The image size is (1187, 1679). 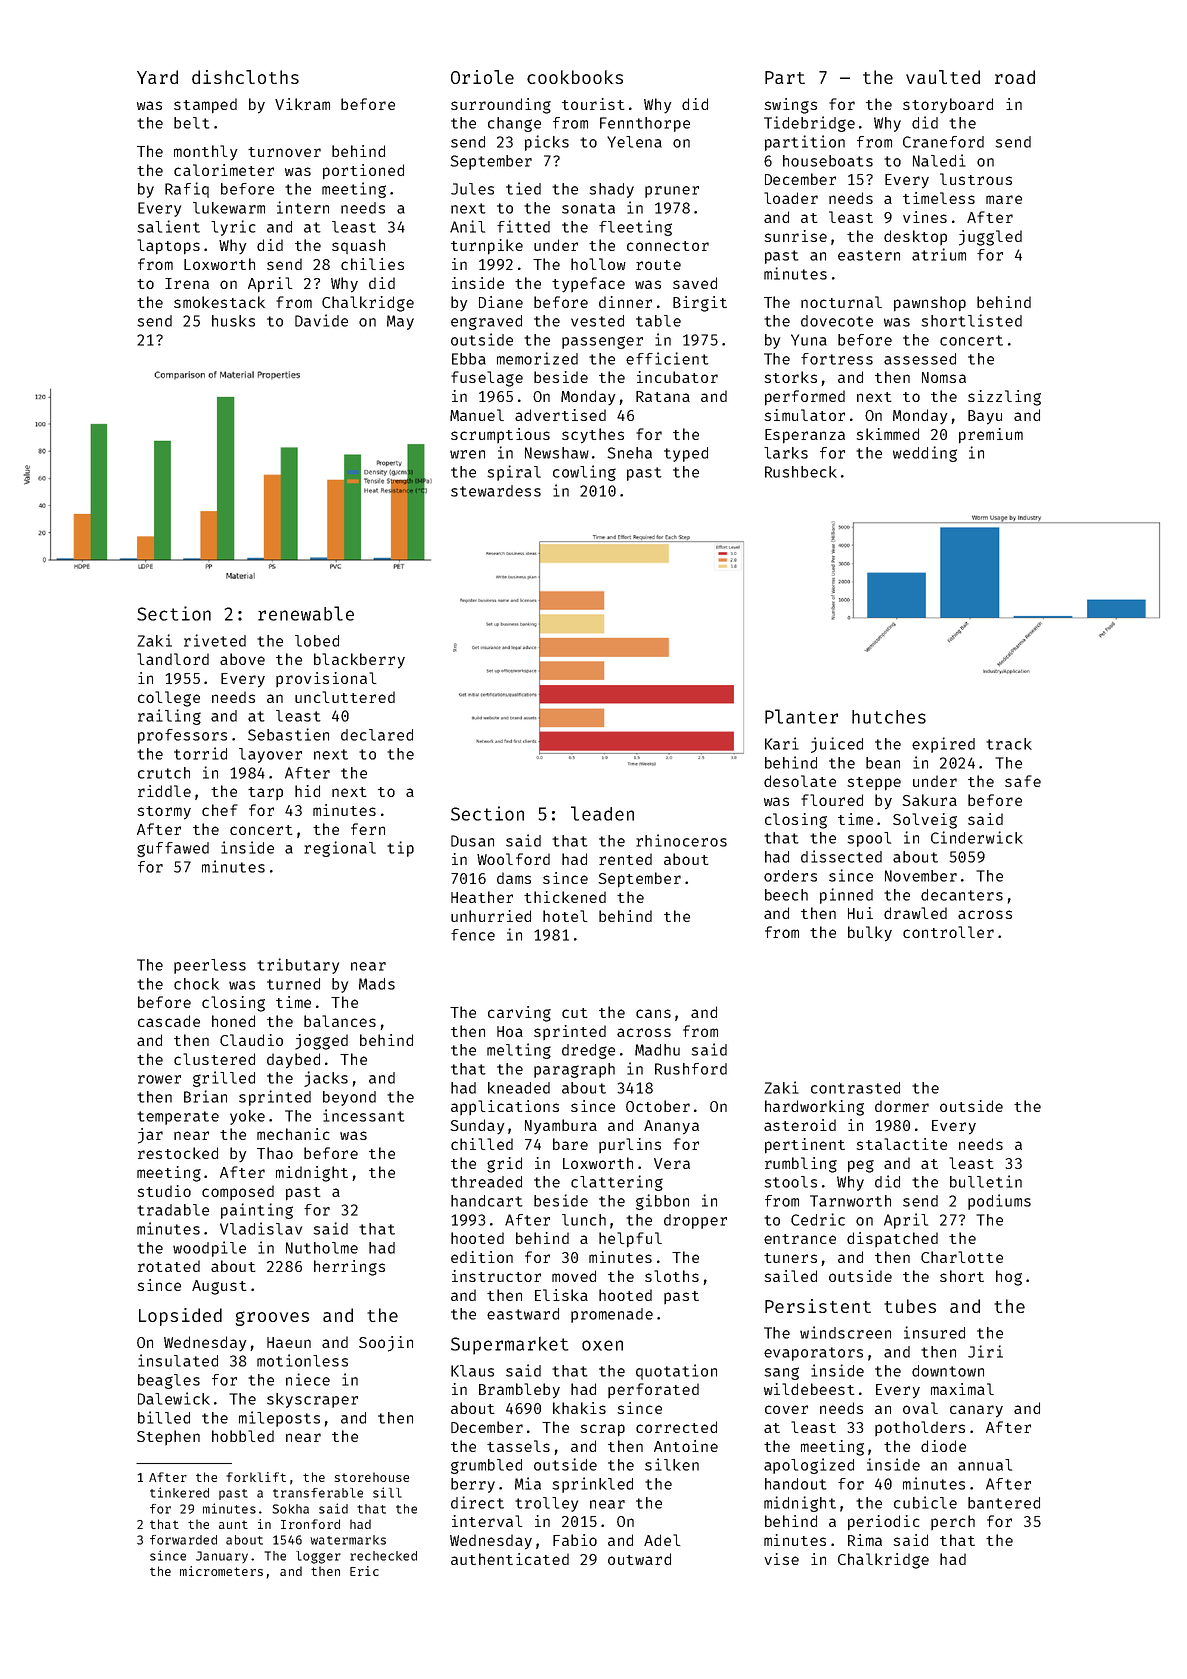 I want to click on Davide, so click(x=321, y=320).
